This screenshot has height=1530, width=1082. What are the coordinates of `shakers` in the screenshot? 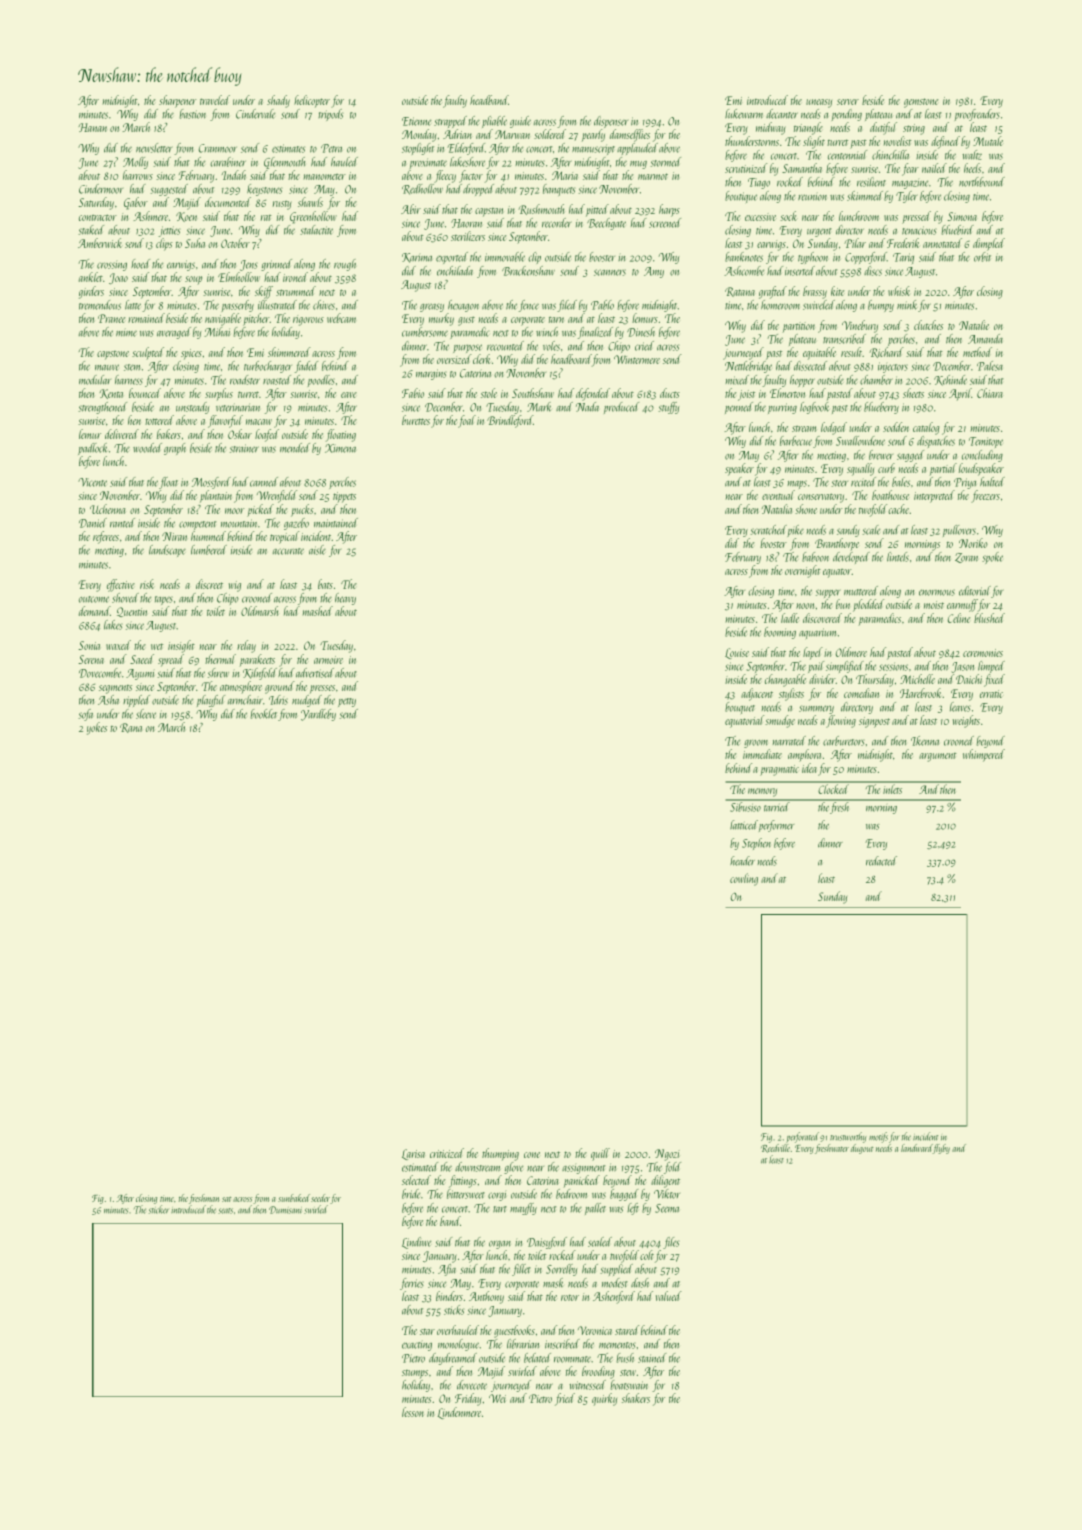 It's located at (636, 1398).
